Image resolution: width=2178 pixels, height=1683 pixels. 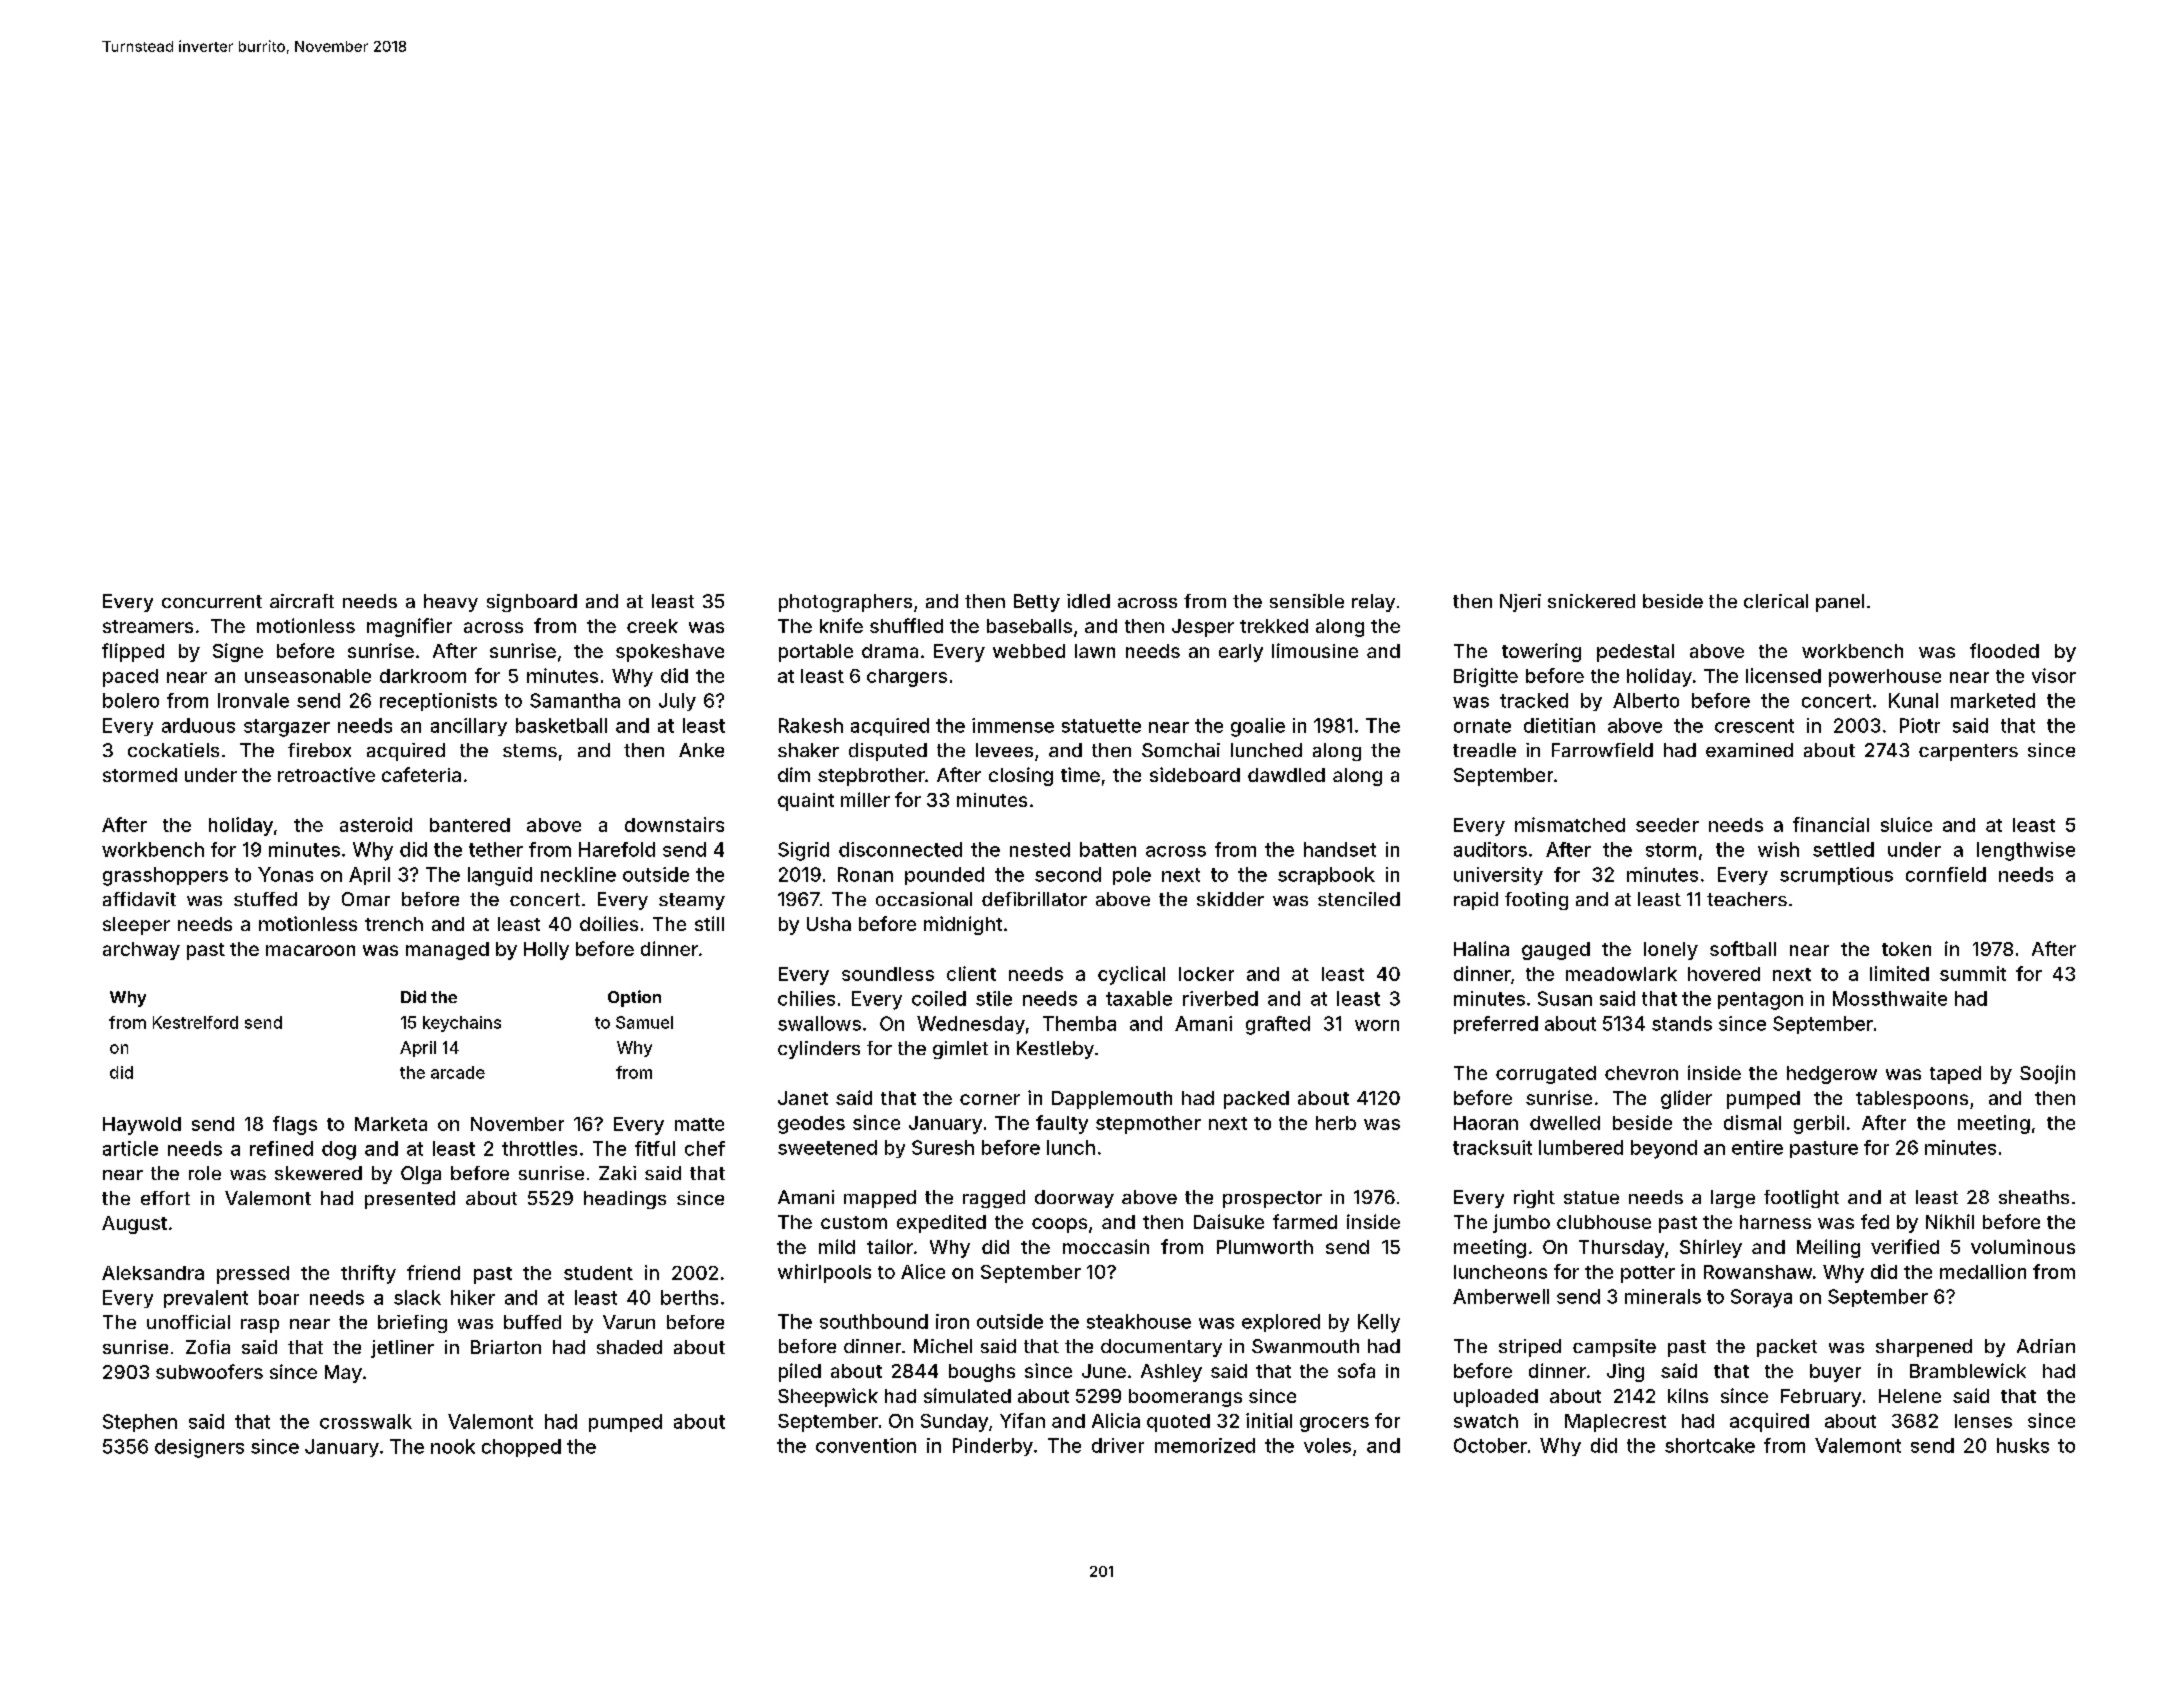 I want to click on Alicia, so click(x=1116, y=1420).
